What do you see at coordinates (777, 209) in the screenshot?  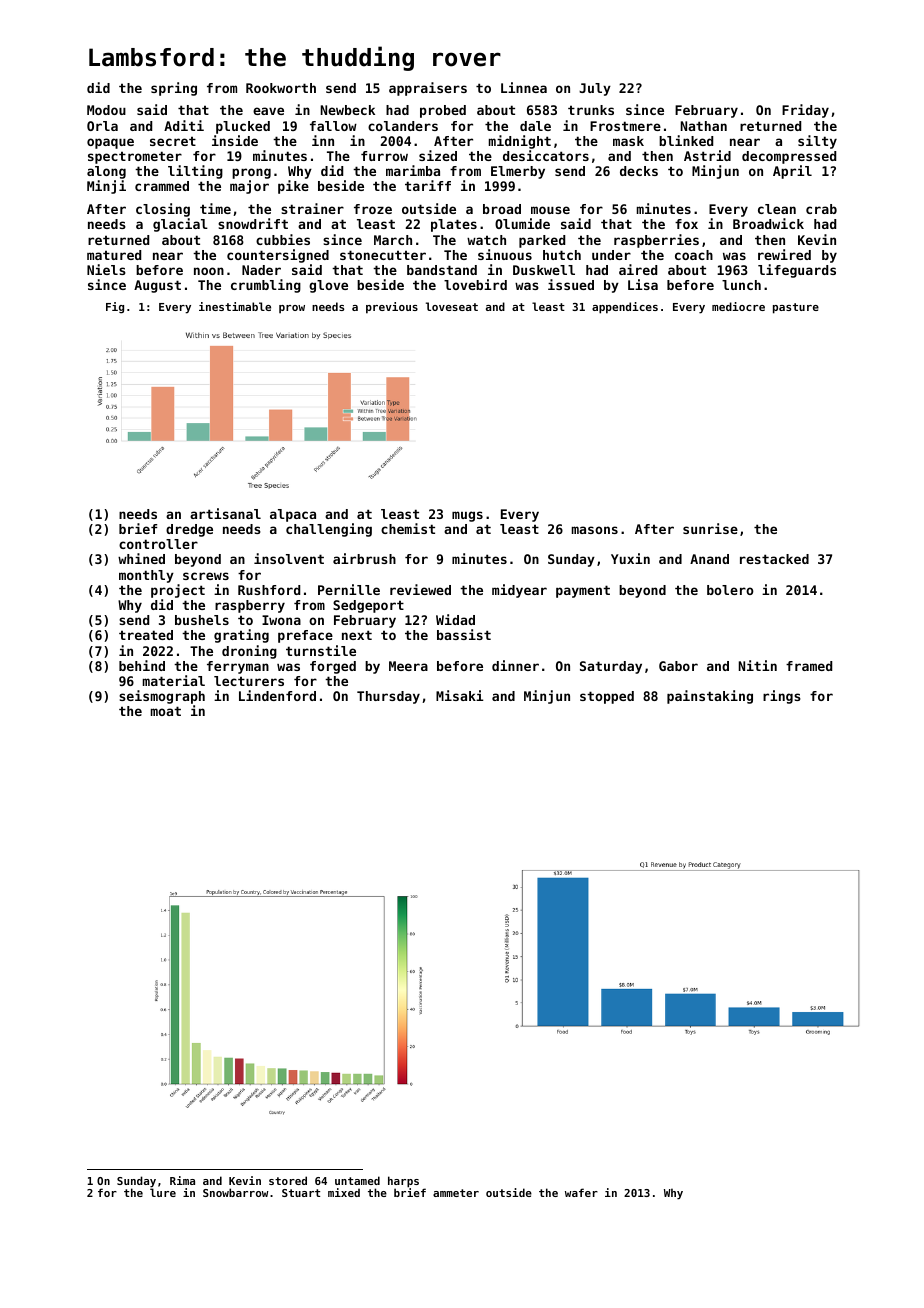 I see `clean` at bounding box center [777, 209].
